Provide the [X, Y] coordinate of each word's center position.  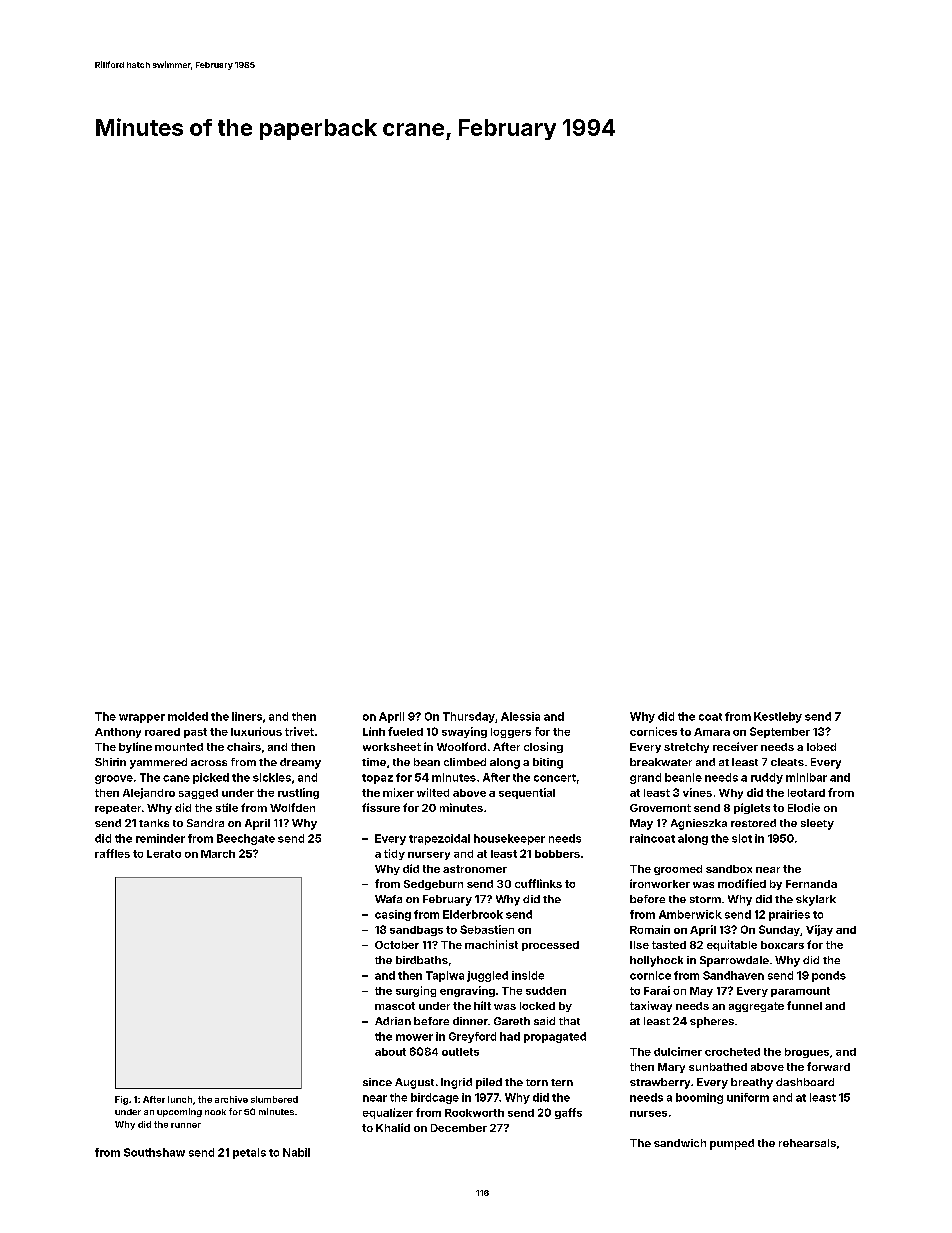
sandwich [680, 1143]
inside [528, 975]
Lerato [164, 854]
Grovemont [660, 808]
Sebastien [487, 929]
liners [247, 716]
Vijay [819, 930]
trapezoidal [439, 839]
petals [249, 1153]
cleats [787, 762]
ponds [829, 976]
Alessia [520, 716]
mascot [395, 1006]
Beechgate [246, 839]
